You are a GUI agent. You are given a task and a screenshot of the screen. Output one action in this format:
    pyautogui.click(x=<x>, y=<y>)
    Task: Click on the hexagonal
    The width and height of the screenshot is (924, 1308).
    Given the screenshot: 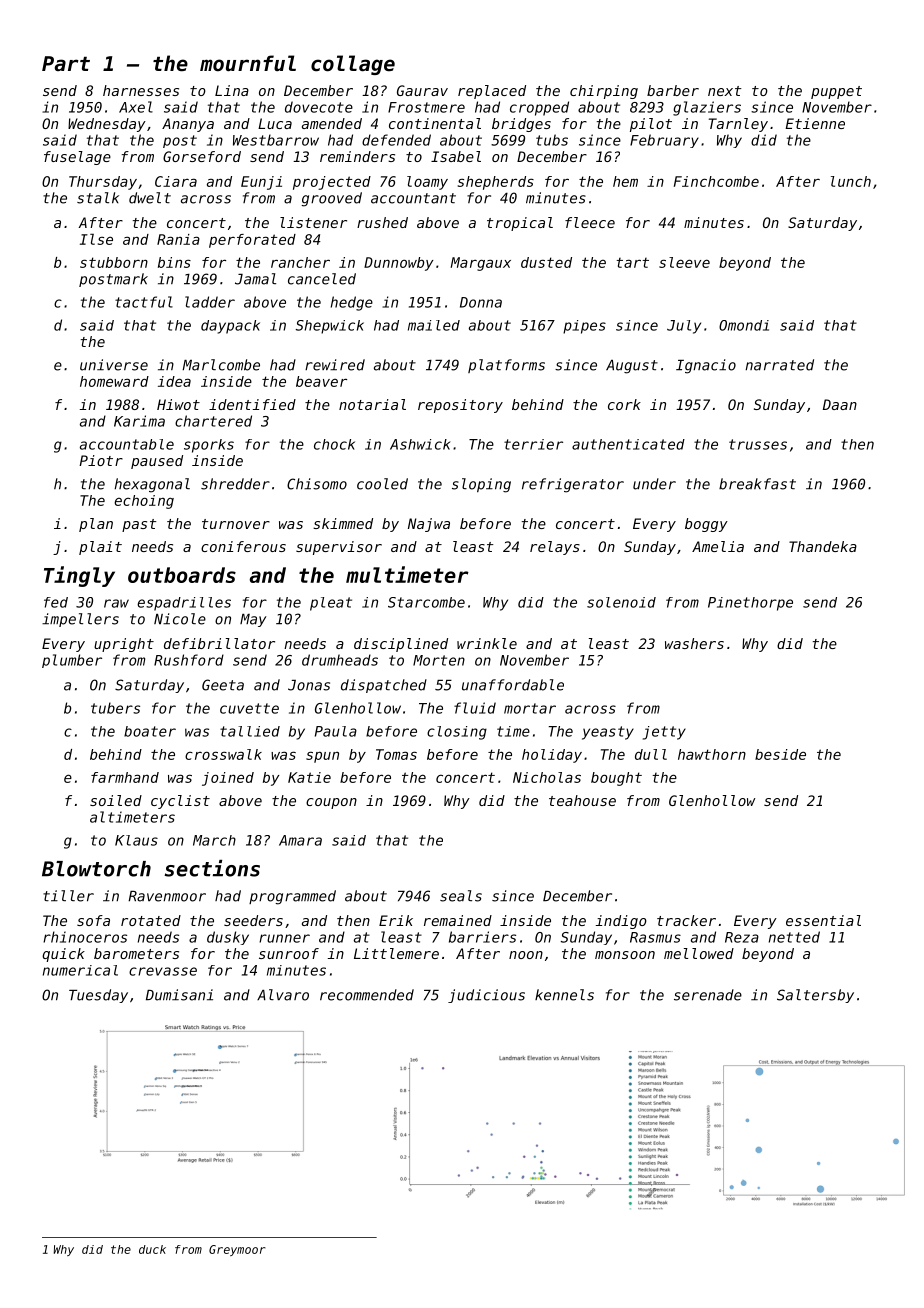 What is the action you would take?
    pyautogui.click(x=152, y=485)
